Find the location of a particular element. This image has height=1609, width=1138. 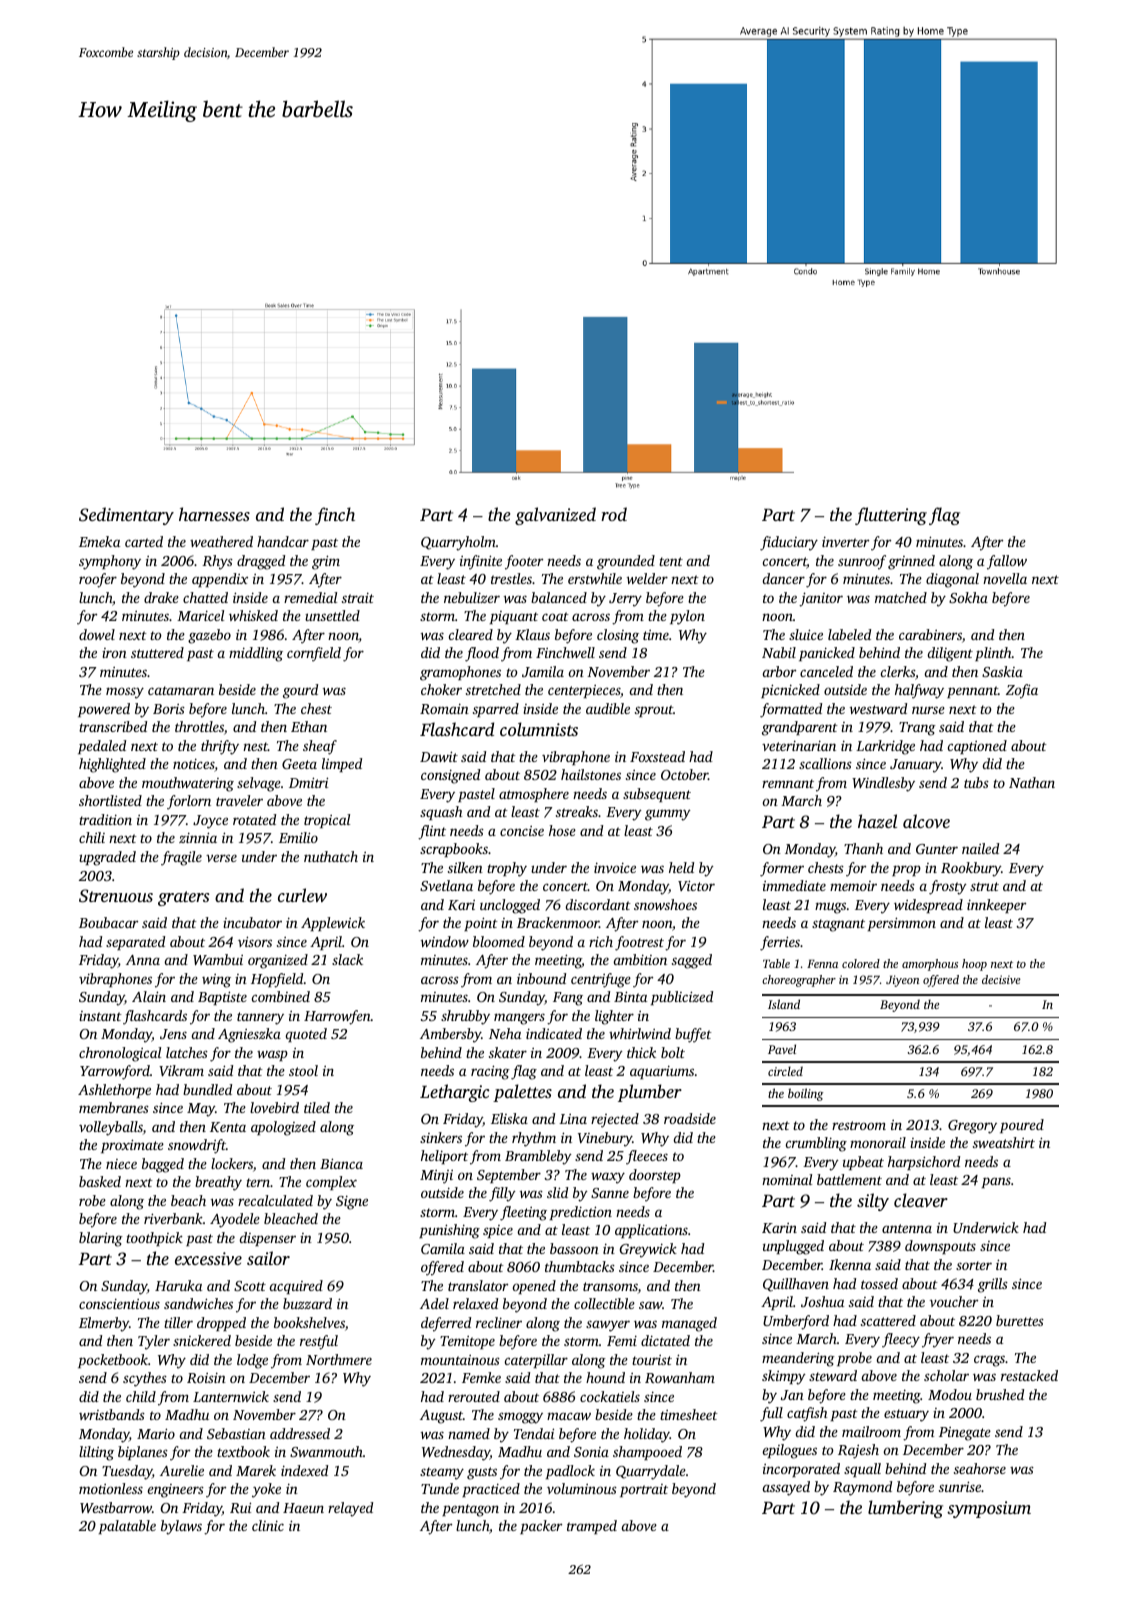

Anna is located at coordinates (143, 960).
